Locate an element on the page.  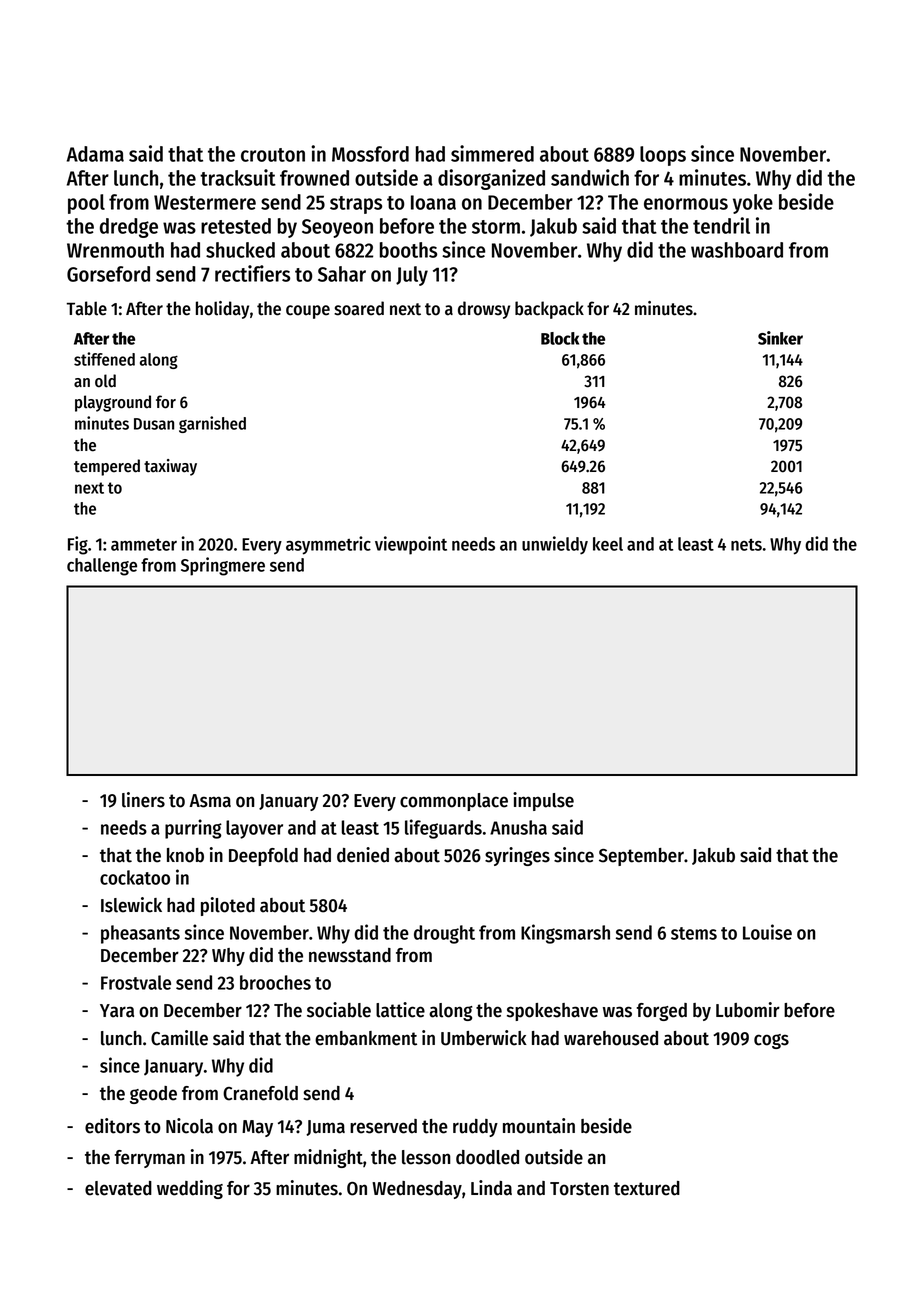
Louise is located at coordinates (767, 932).
